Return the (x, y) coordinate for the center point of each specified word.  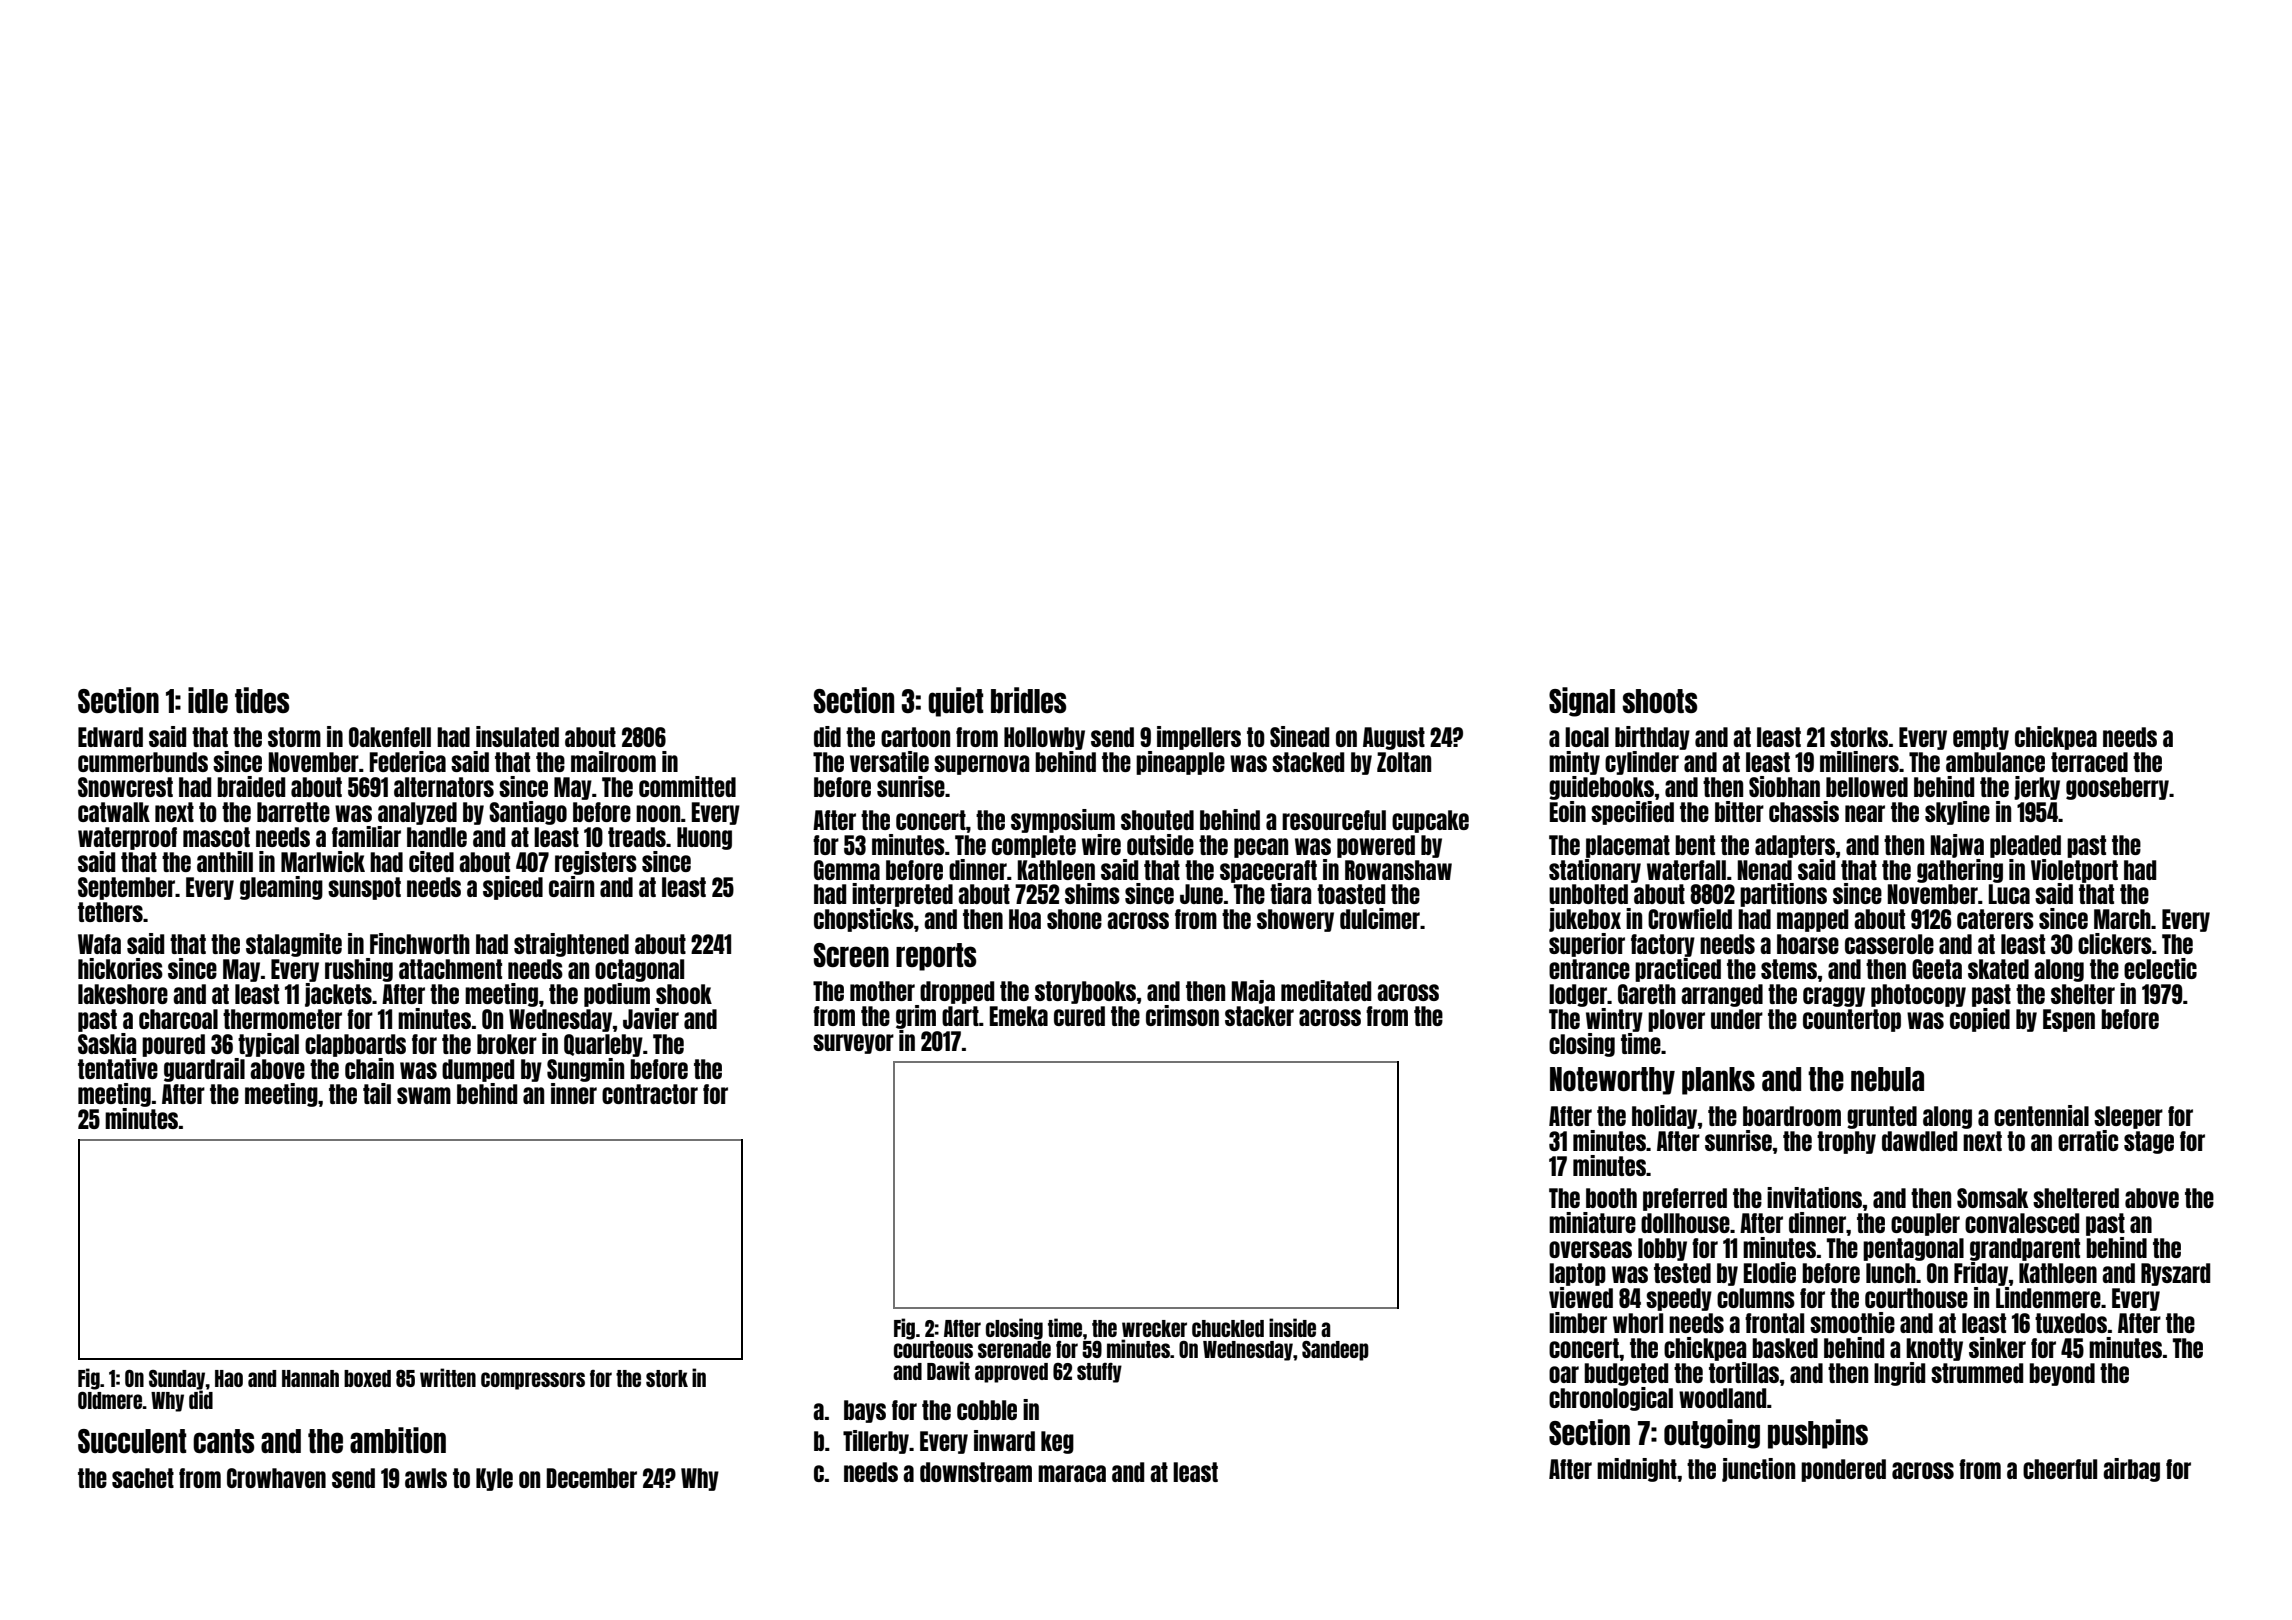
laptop (1577, 1274)
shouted (1157, 820)
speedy (1679, 1299)
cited (431, 861)
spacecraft (1268, 871)
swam (424, 1095)
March (2122, 919)
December (592, 1478)
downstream (976, 1472)
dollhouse (1685, 1223)
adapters (1795, 846)
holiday (1664, 1117)
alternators (444, 787)
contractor (650, 1094)
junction (1758, 1470)
